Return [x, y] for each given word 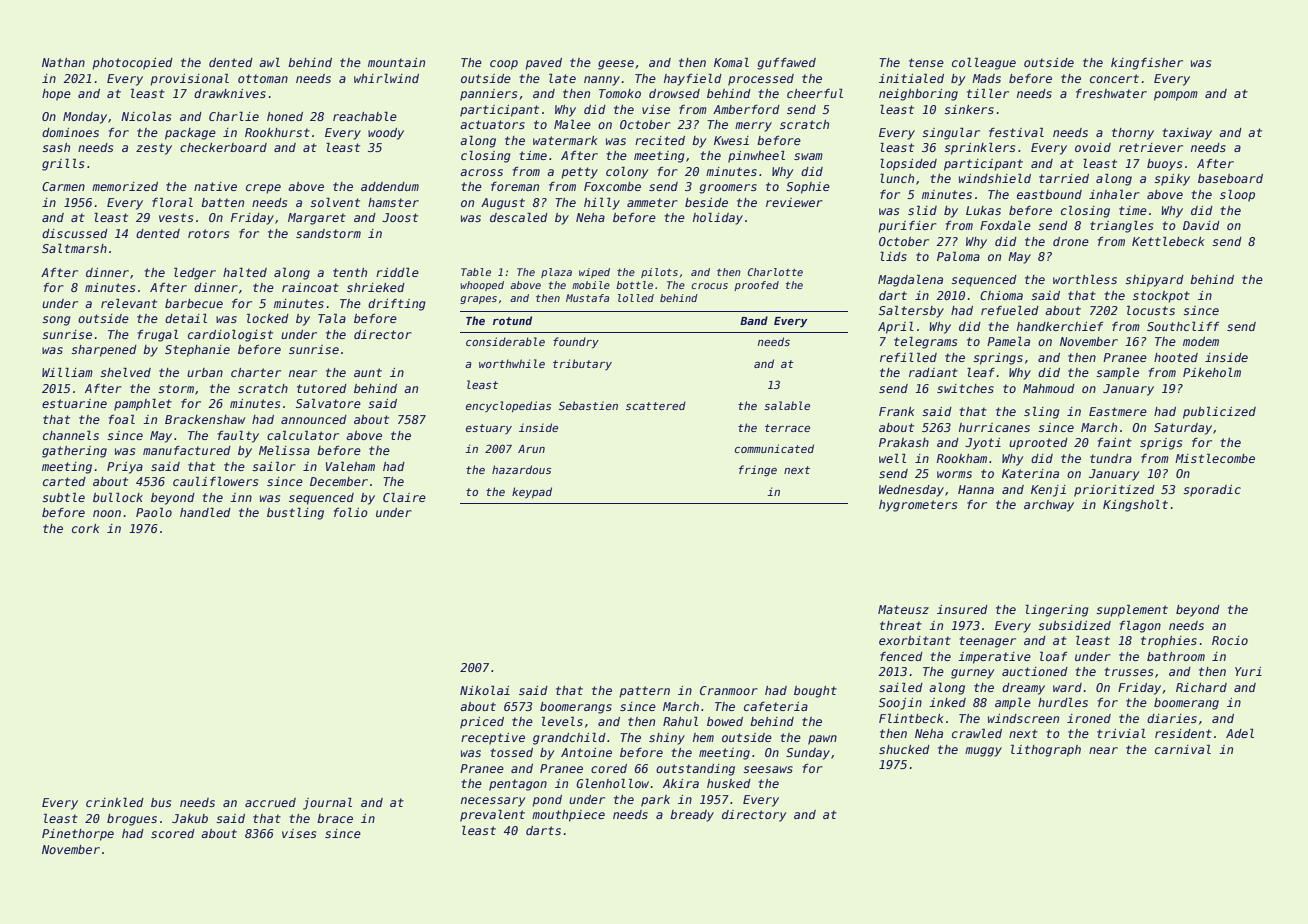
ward [1067, 687]
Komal [731, 62]
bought [815, 692]
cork [86, 528]
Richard [1201, 687]
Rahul [680, 721]
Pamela [1008, 341]
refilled [908, 357]
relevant [129, 303]
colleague [984, 64]
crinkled [115, 802]
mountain [396, 62]
